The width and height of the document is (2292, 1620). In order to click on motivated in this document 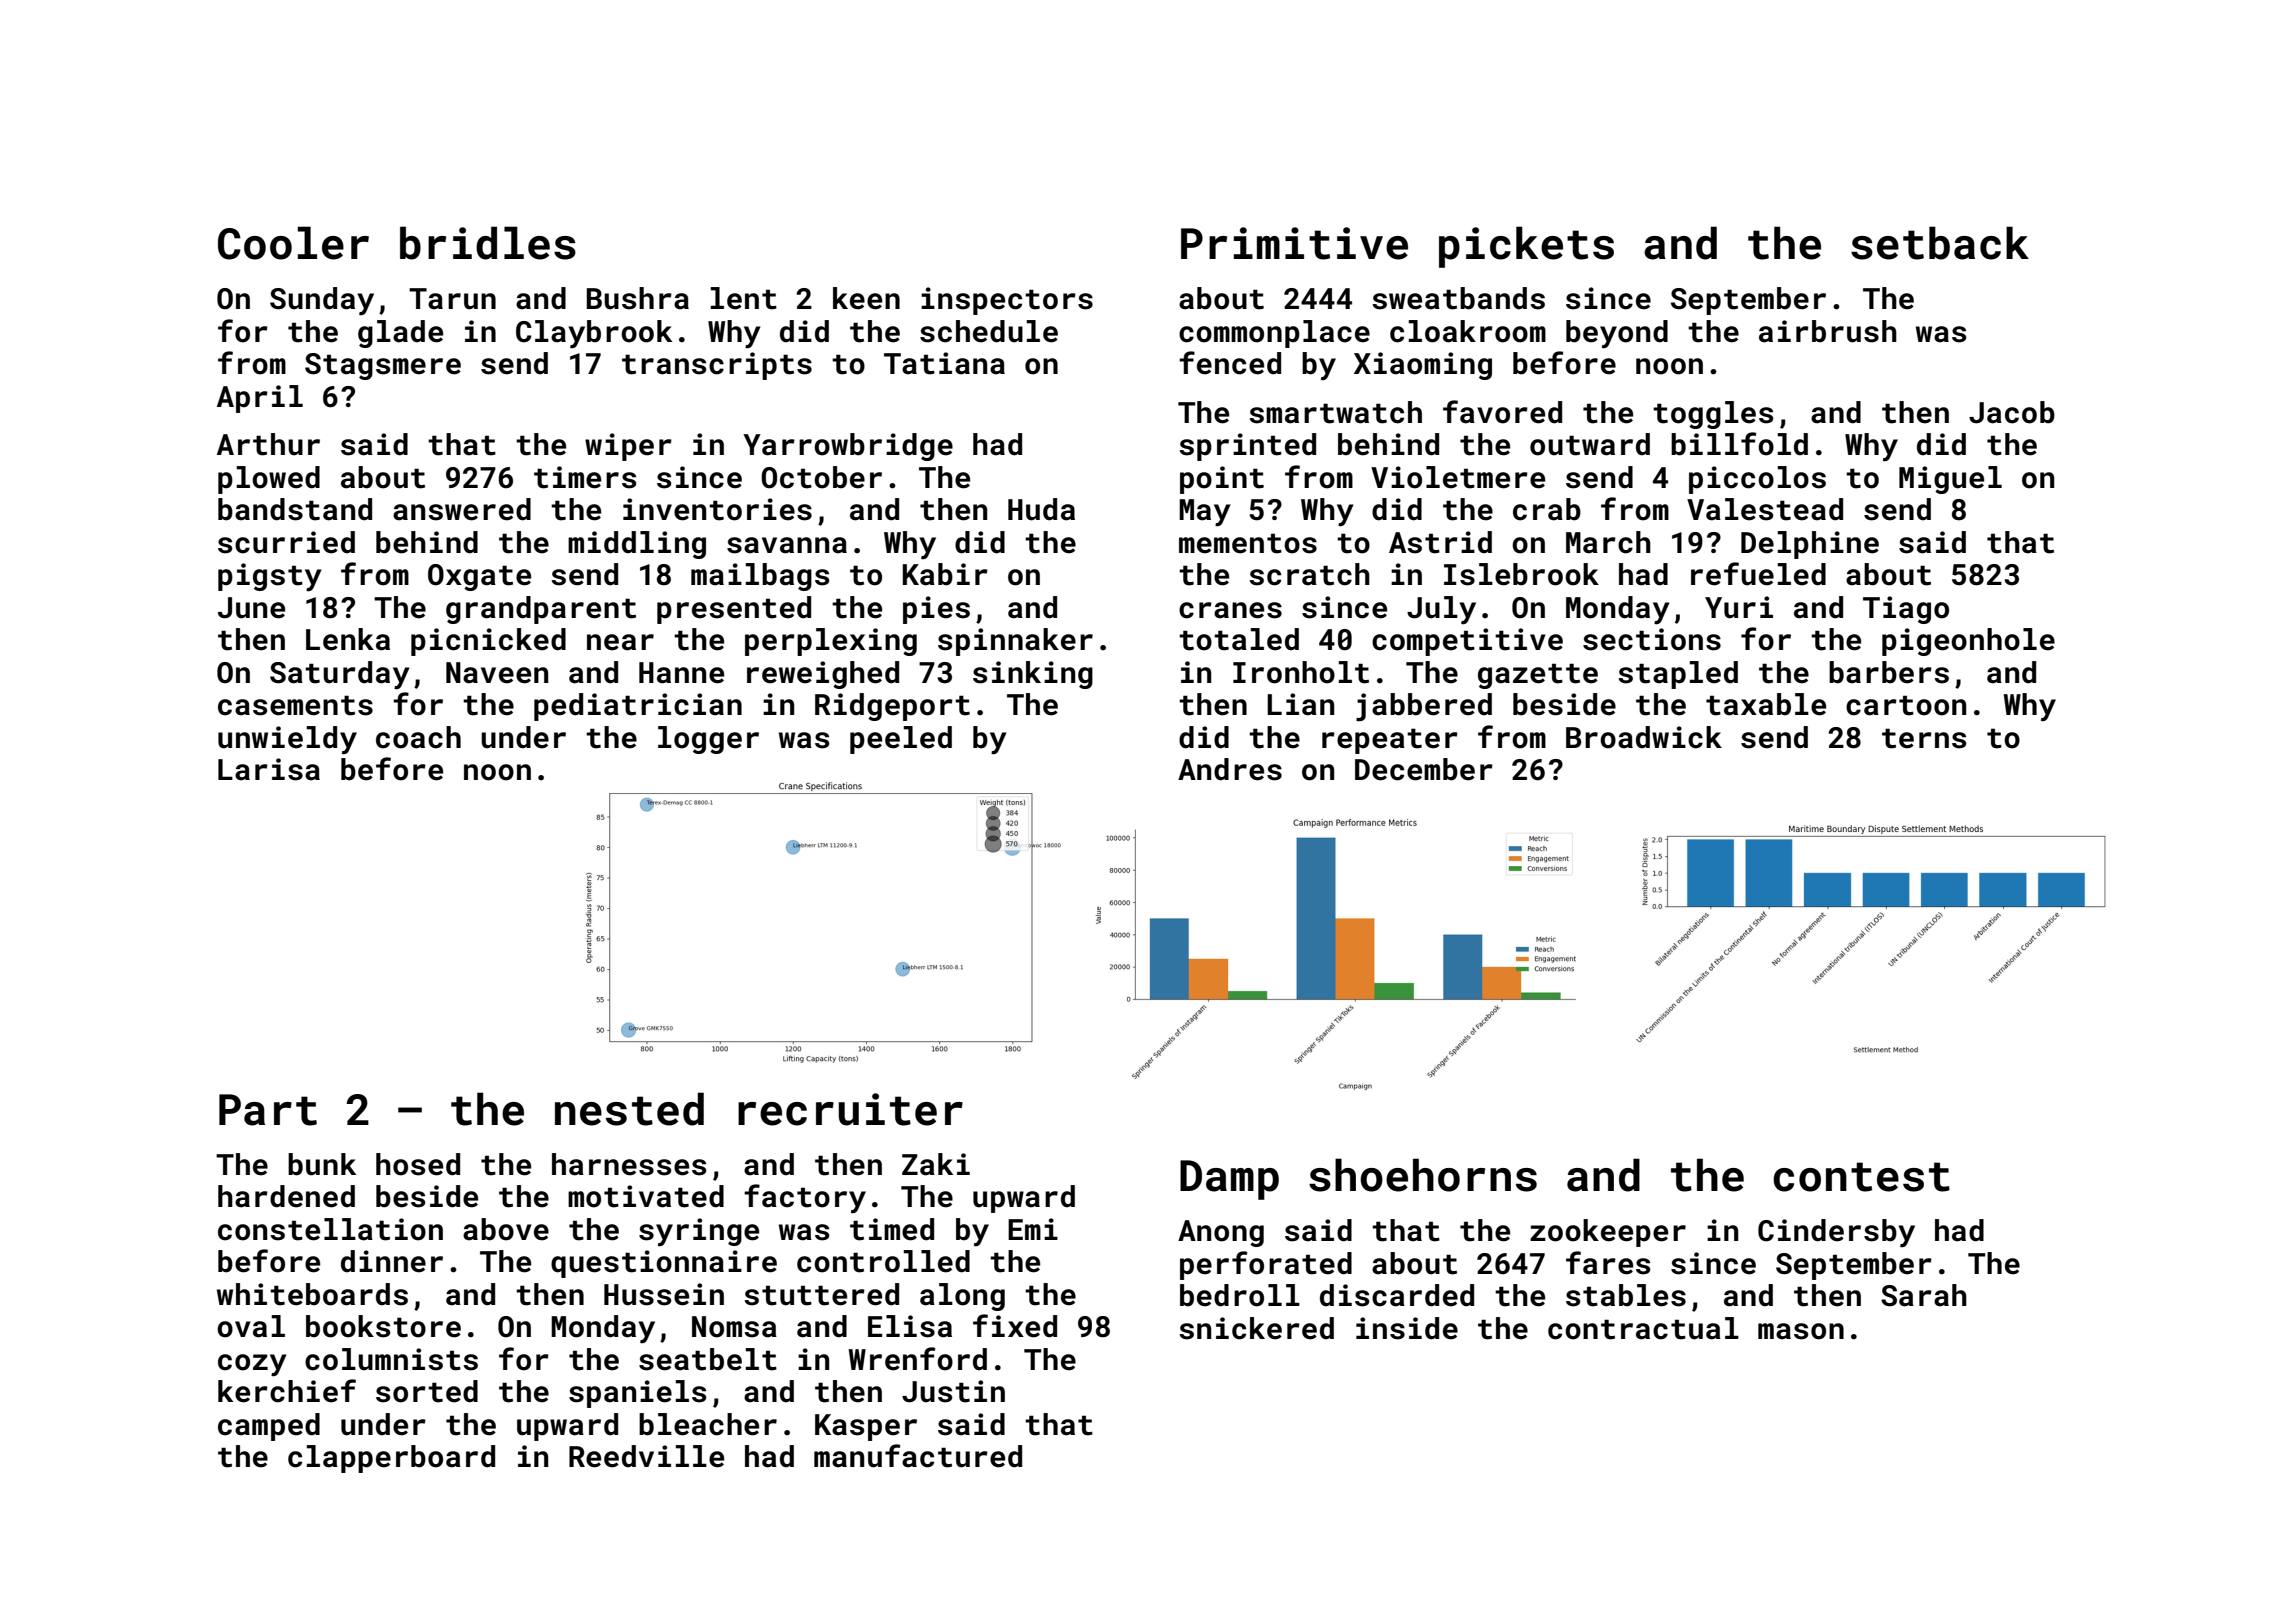, I will do `click(646, 1196)`.
